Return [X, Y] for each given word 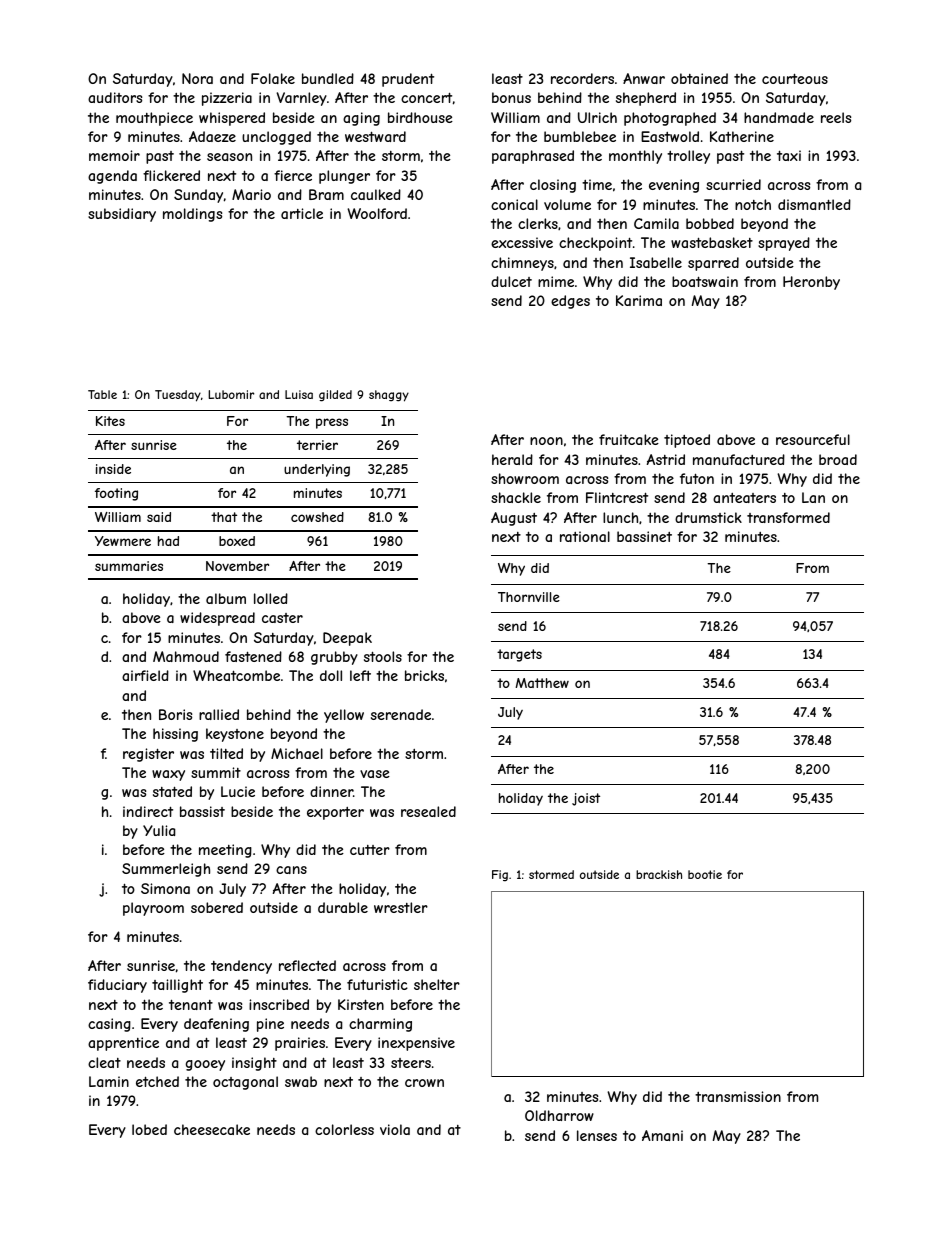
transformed [788, 517]
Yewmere [123, 541]
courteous [795, 78]
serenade [401, 714]
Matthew [542, 683]
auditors [115, 97]
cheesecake [212, 1129]
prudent [408, 80]
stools [383, 656]
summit [216, 772]
